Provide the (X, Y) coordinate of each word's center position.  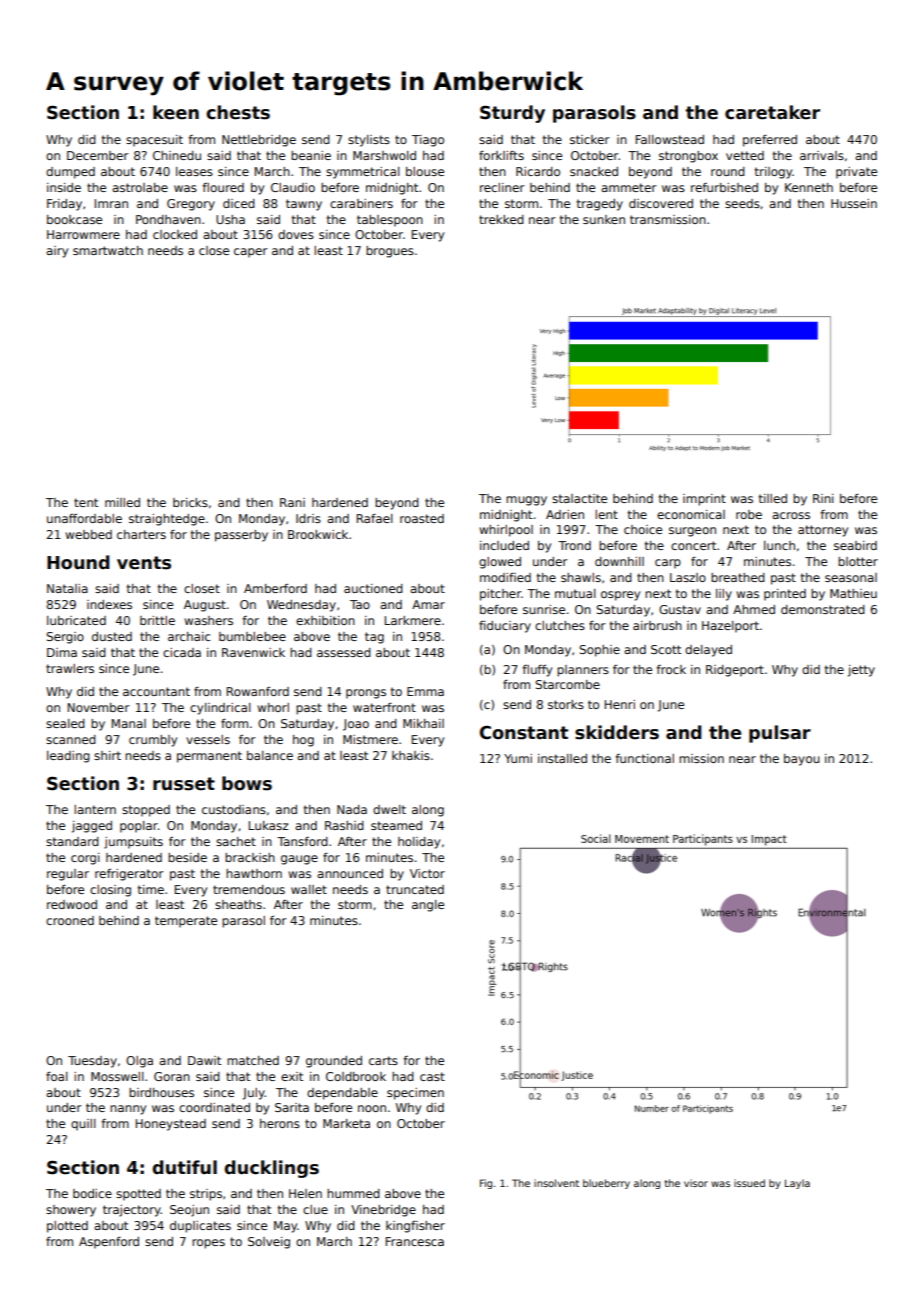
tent (86, 502)
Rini (823, 498)
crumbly (153, 741)
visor (696, 1183)
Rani (292, 502)
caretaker (772, 112)
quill (83, 1125)
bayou (802, 760)
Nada (352, 809)
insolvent (556, 1183)
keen (176, 112)
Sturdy (512, 114)
